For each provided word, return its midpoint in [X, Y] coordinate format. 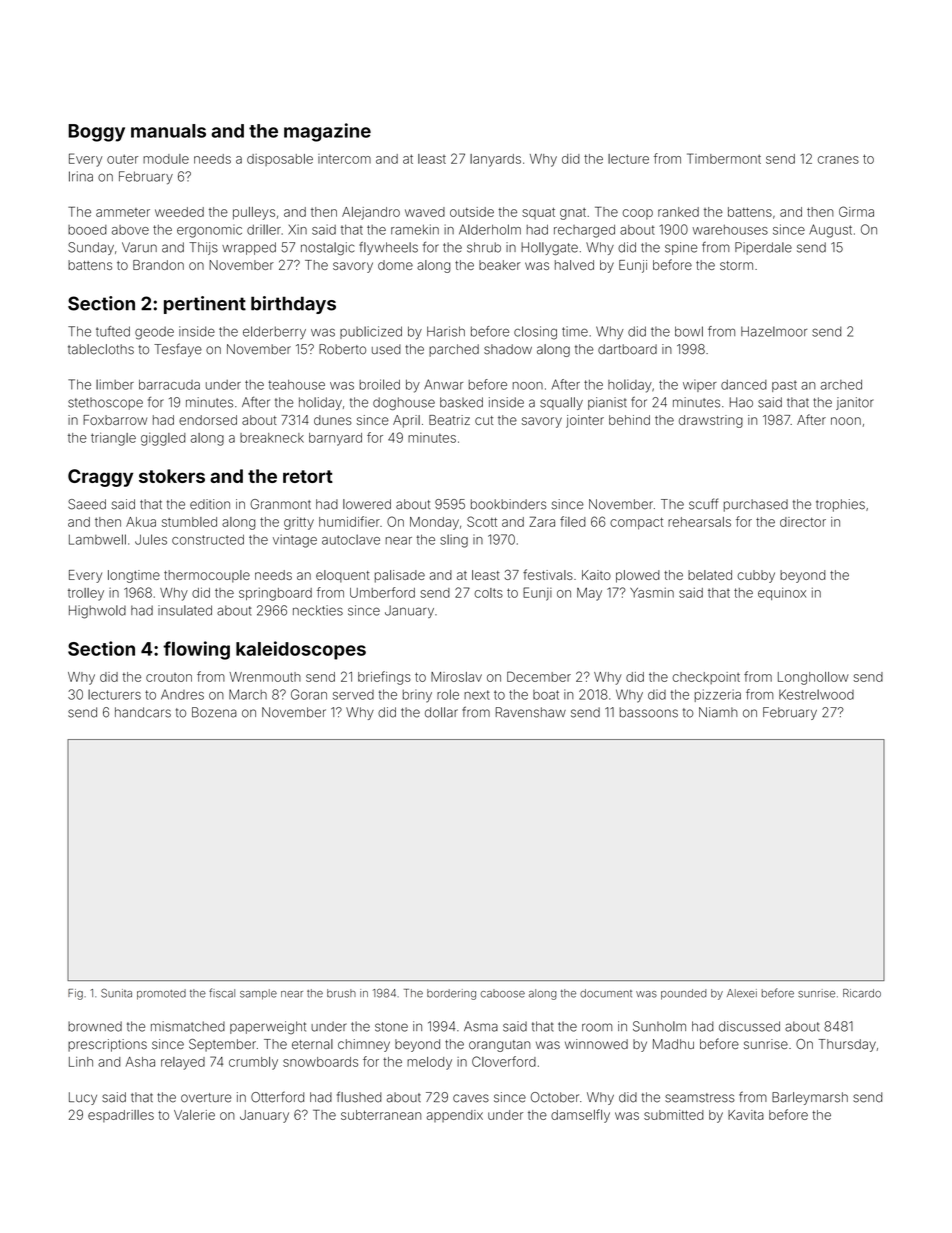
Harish [446, 331]
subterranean [381, 1115]
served [353, 695]
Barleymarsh [810, 1098]
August [830, 231]
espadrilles [121, 1116]
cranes [838, 160]
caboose [503, 993]
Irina [81, 176]
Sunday [91, 248]
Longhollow [813, 678]
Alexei [742, 993]
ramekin [415, 229]
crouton [169, 677]
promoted [161, 994]
